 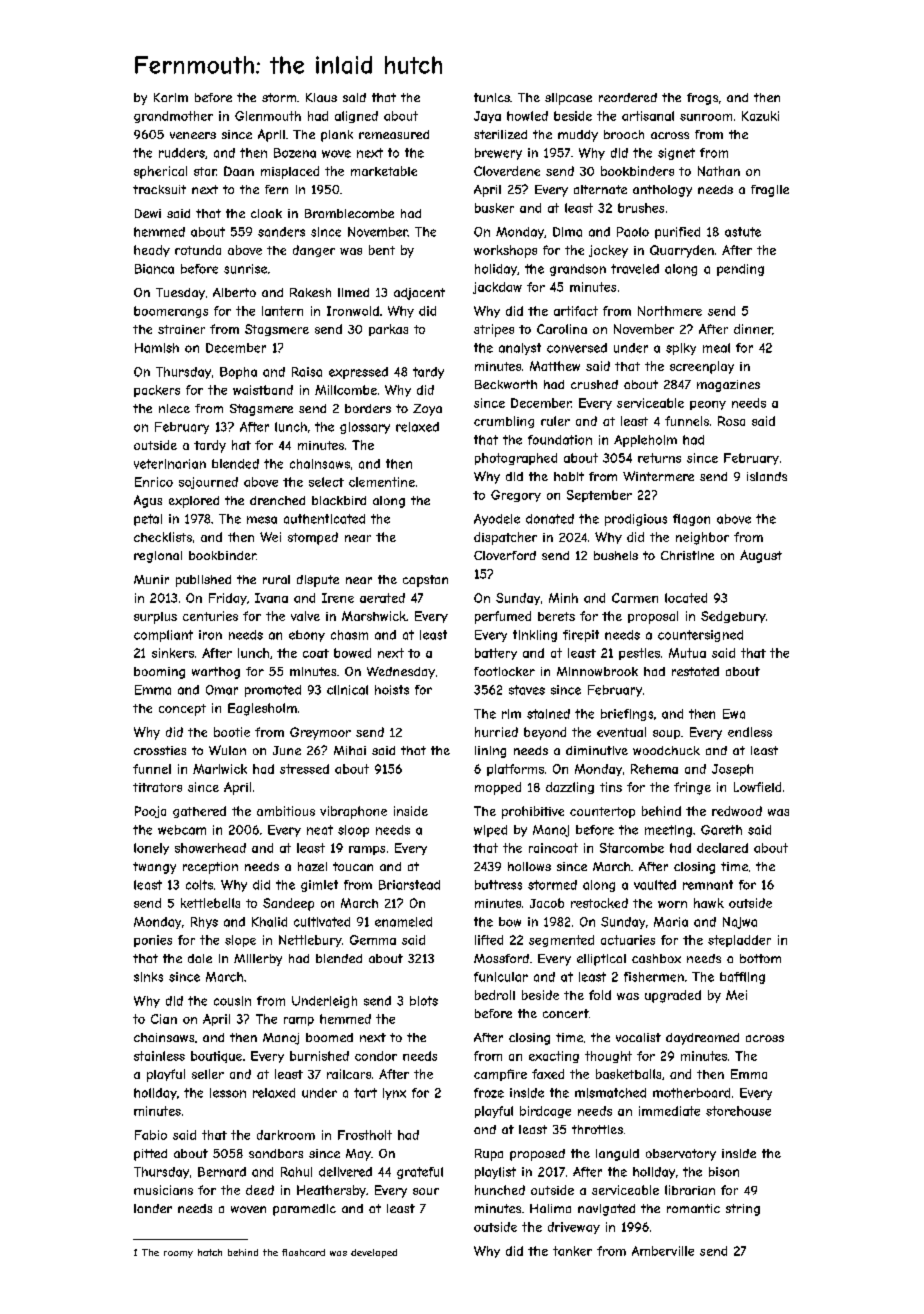 I want to click on cashbox, so click(x=656, y=958).
